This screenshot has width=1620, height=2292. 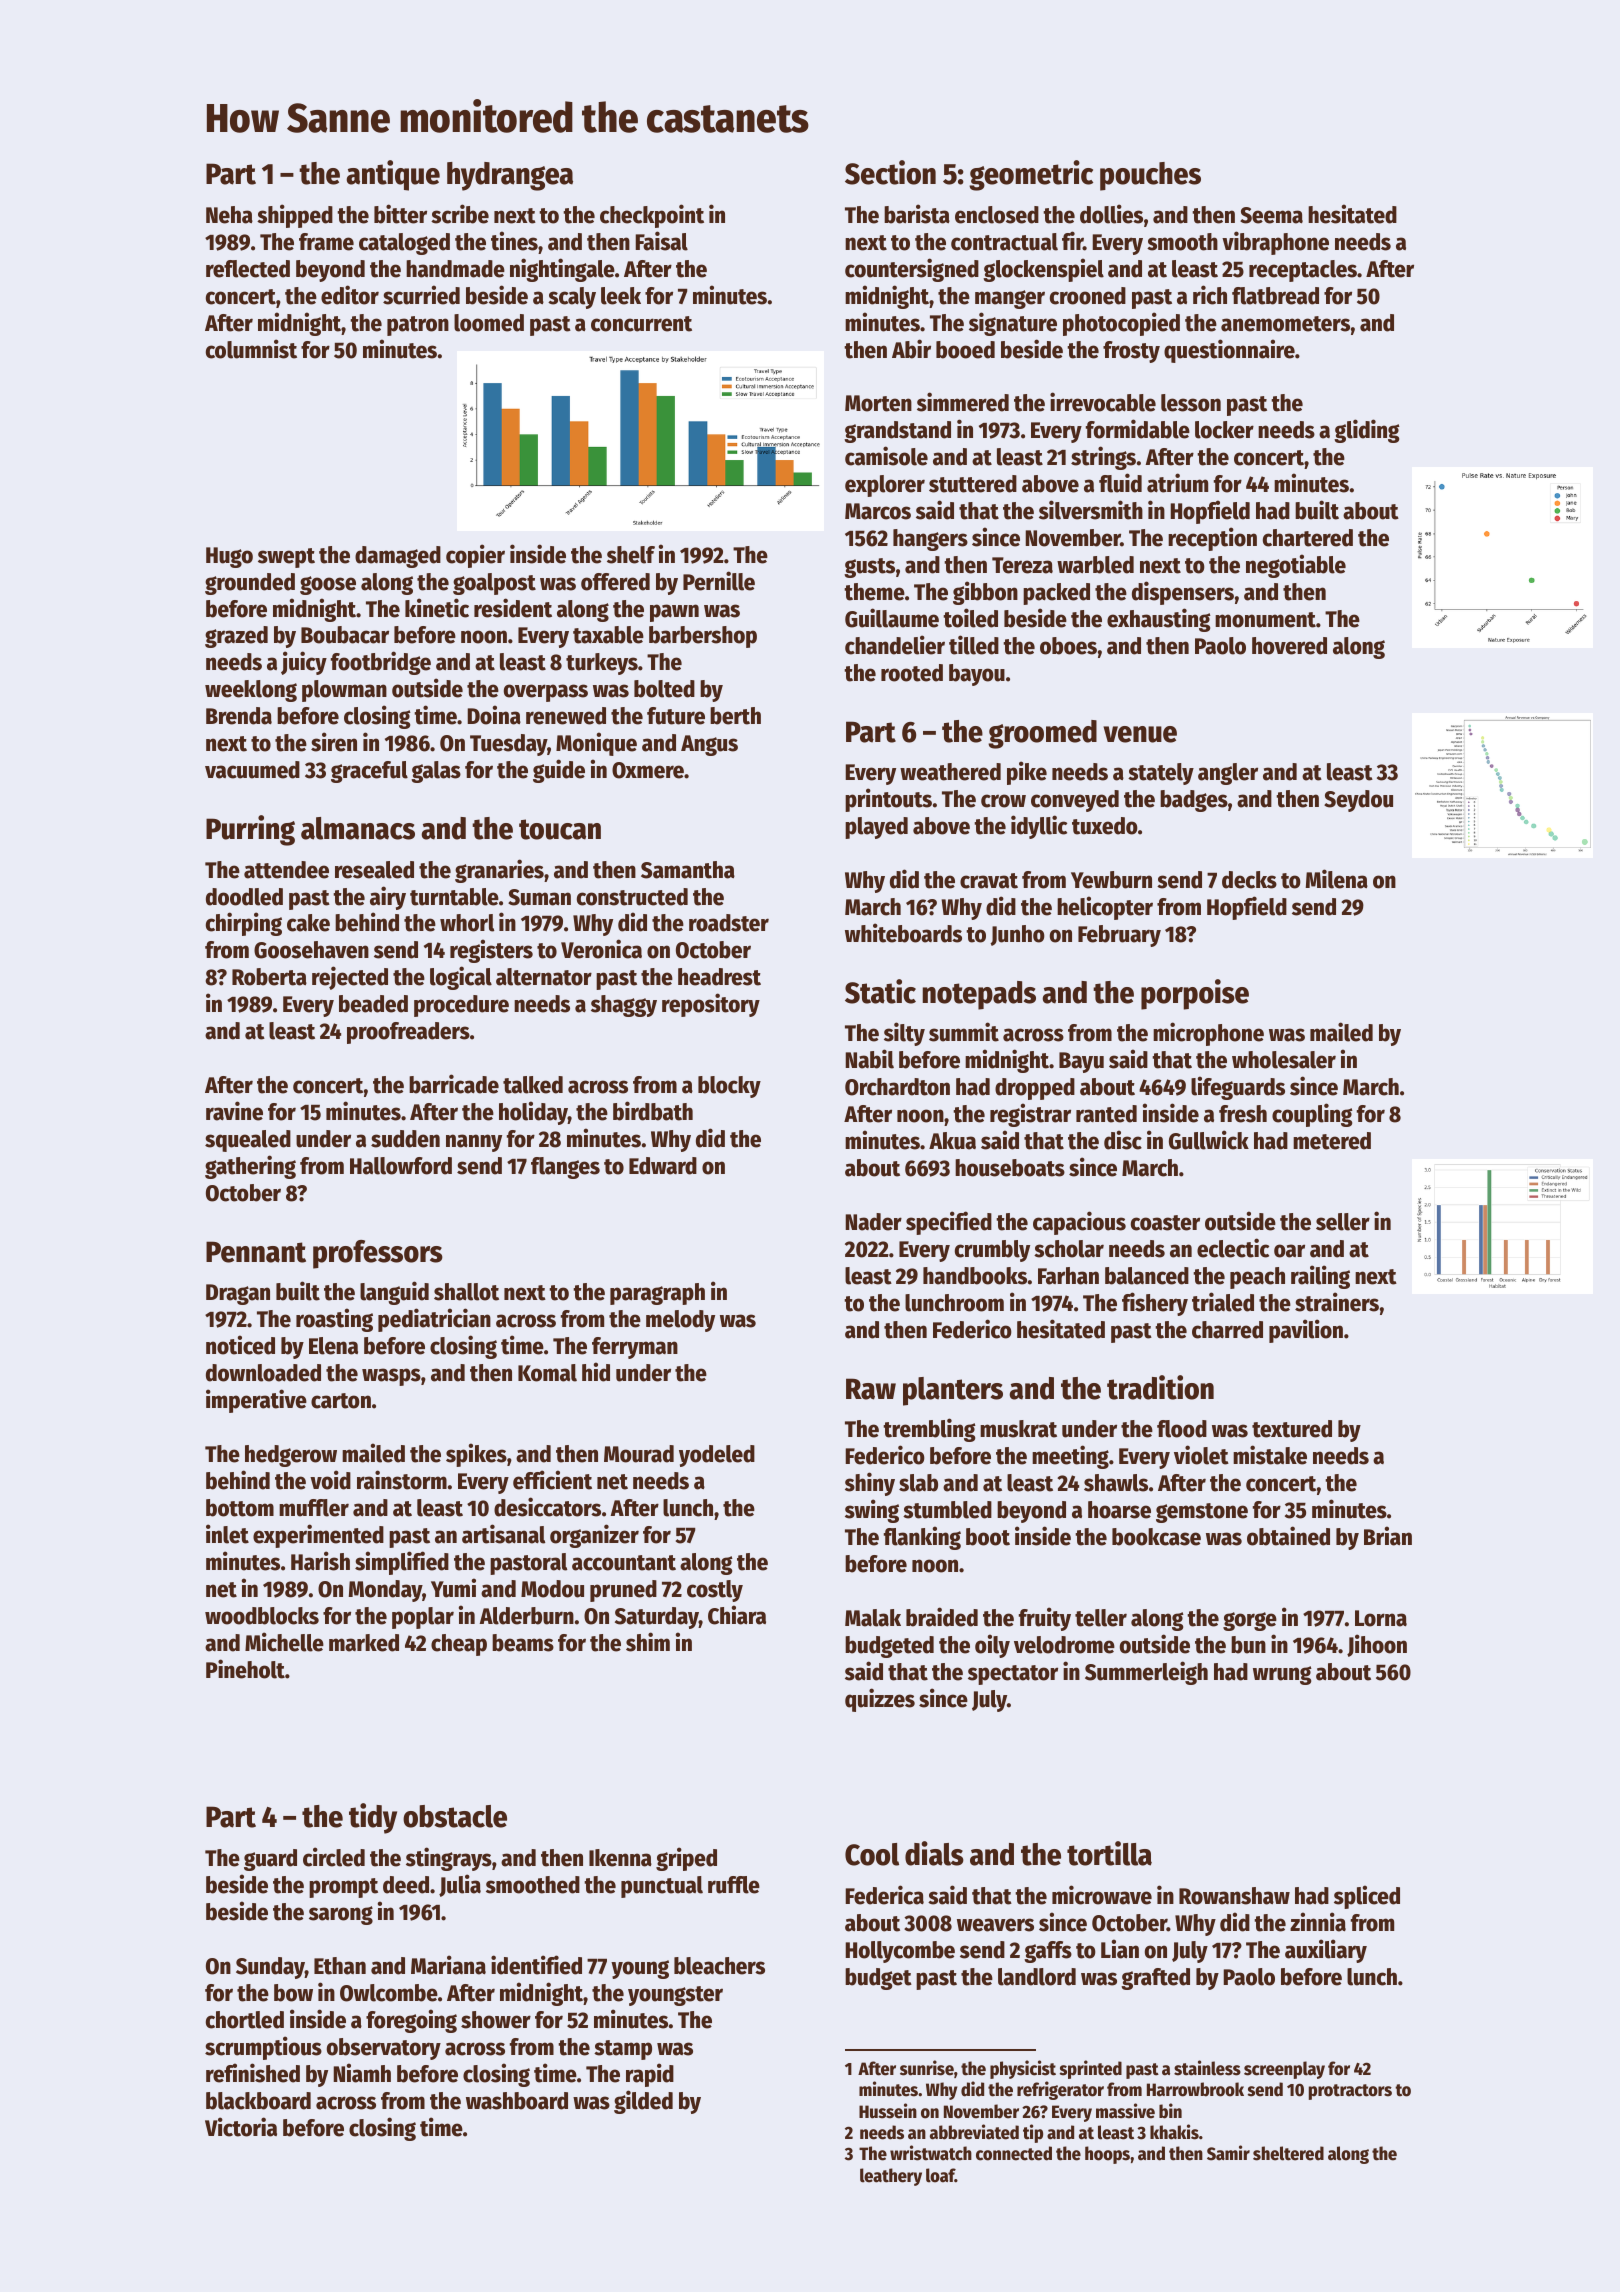 I want to click on punctual, so click(x=662, y=1887).
